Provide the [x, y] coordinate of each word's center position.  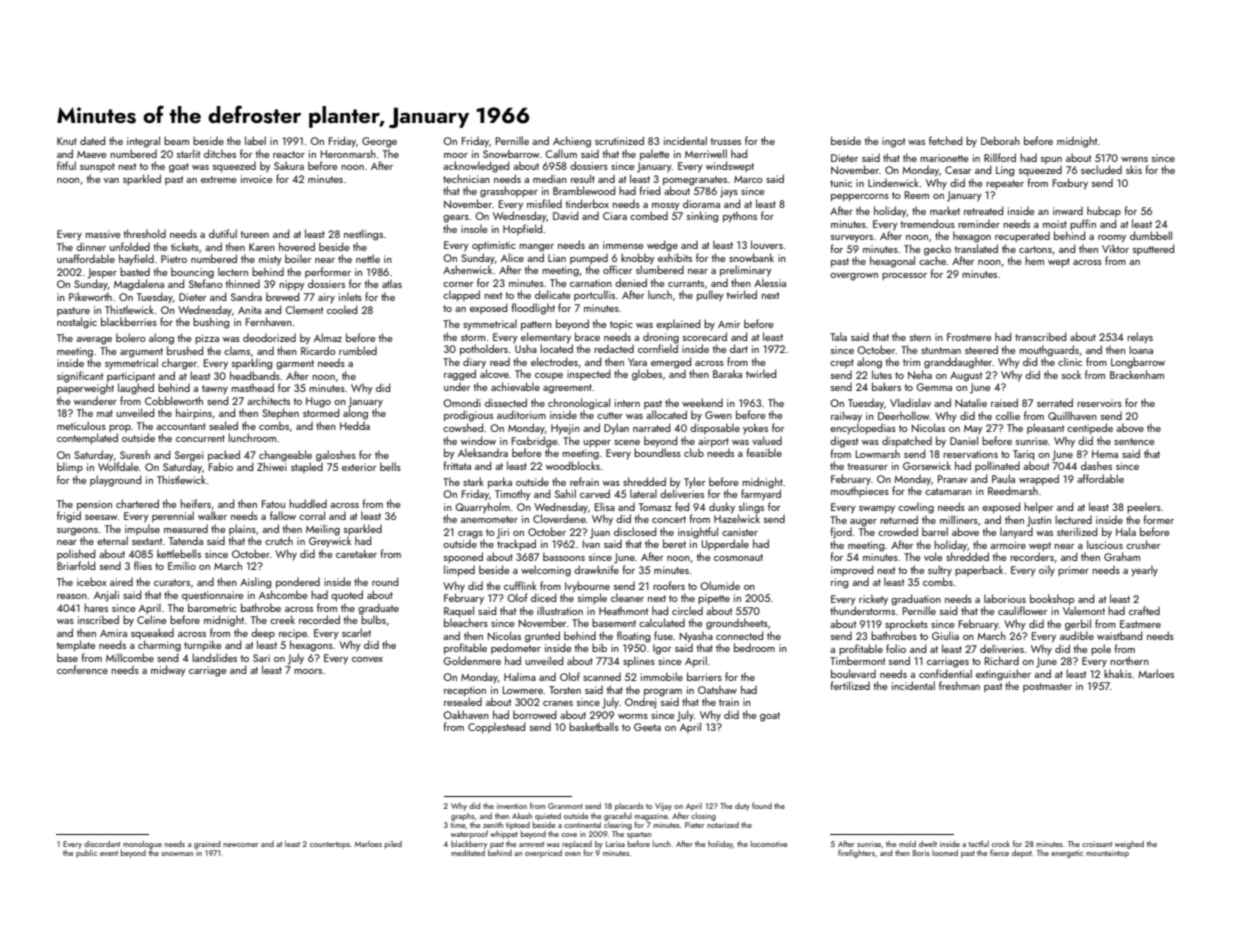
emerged [671, 363]
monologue [142, 845]
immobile [662, 676]
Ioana [1141, 350]
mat [105, 413]
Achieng [572, 142]
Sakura [289, 165]
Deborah [1000, 140]
